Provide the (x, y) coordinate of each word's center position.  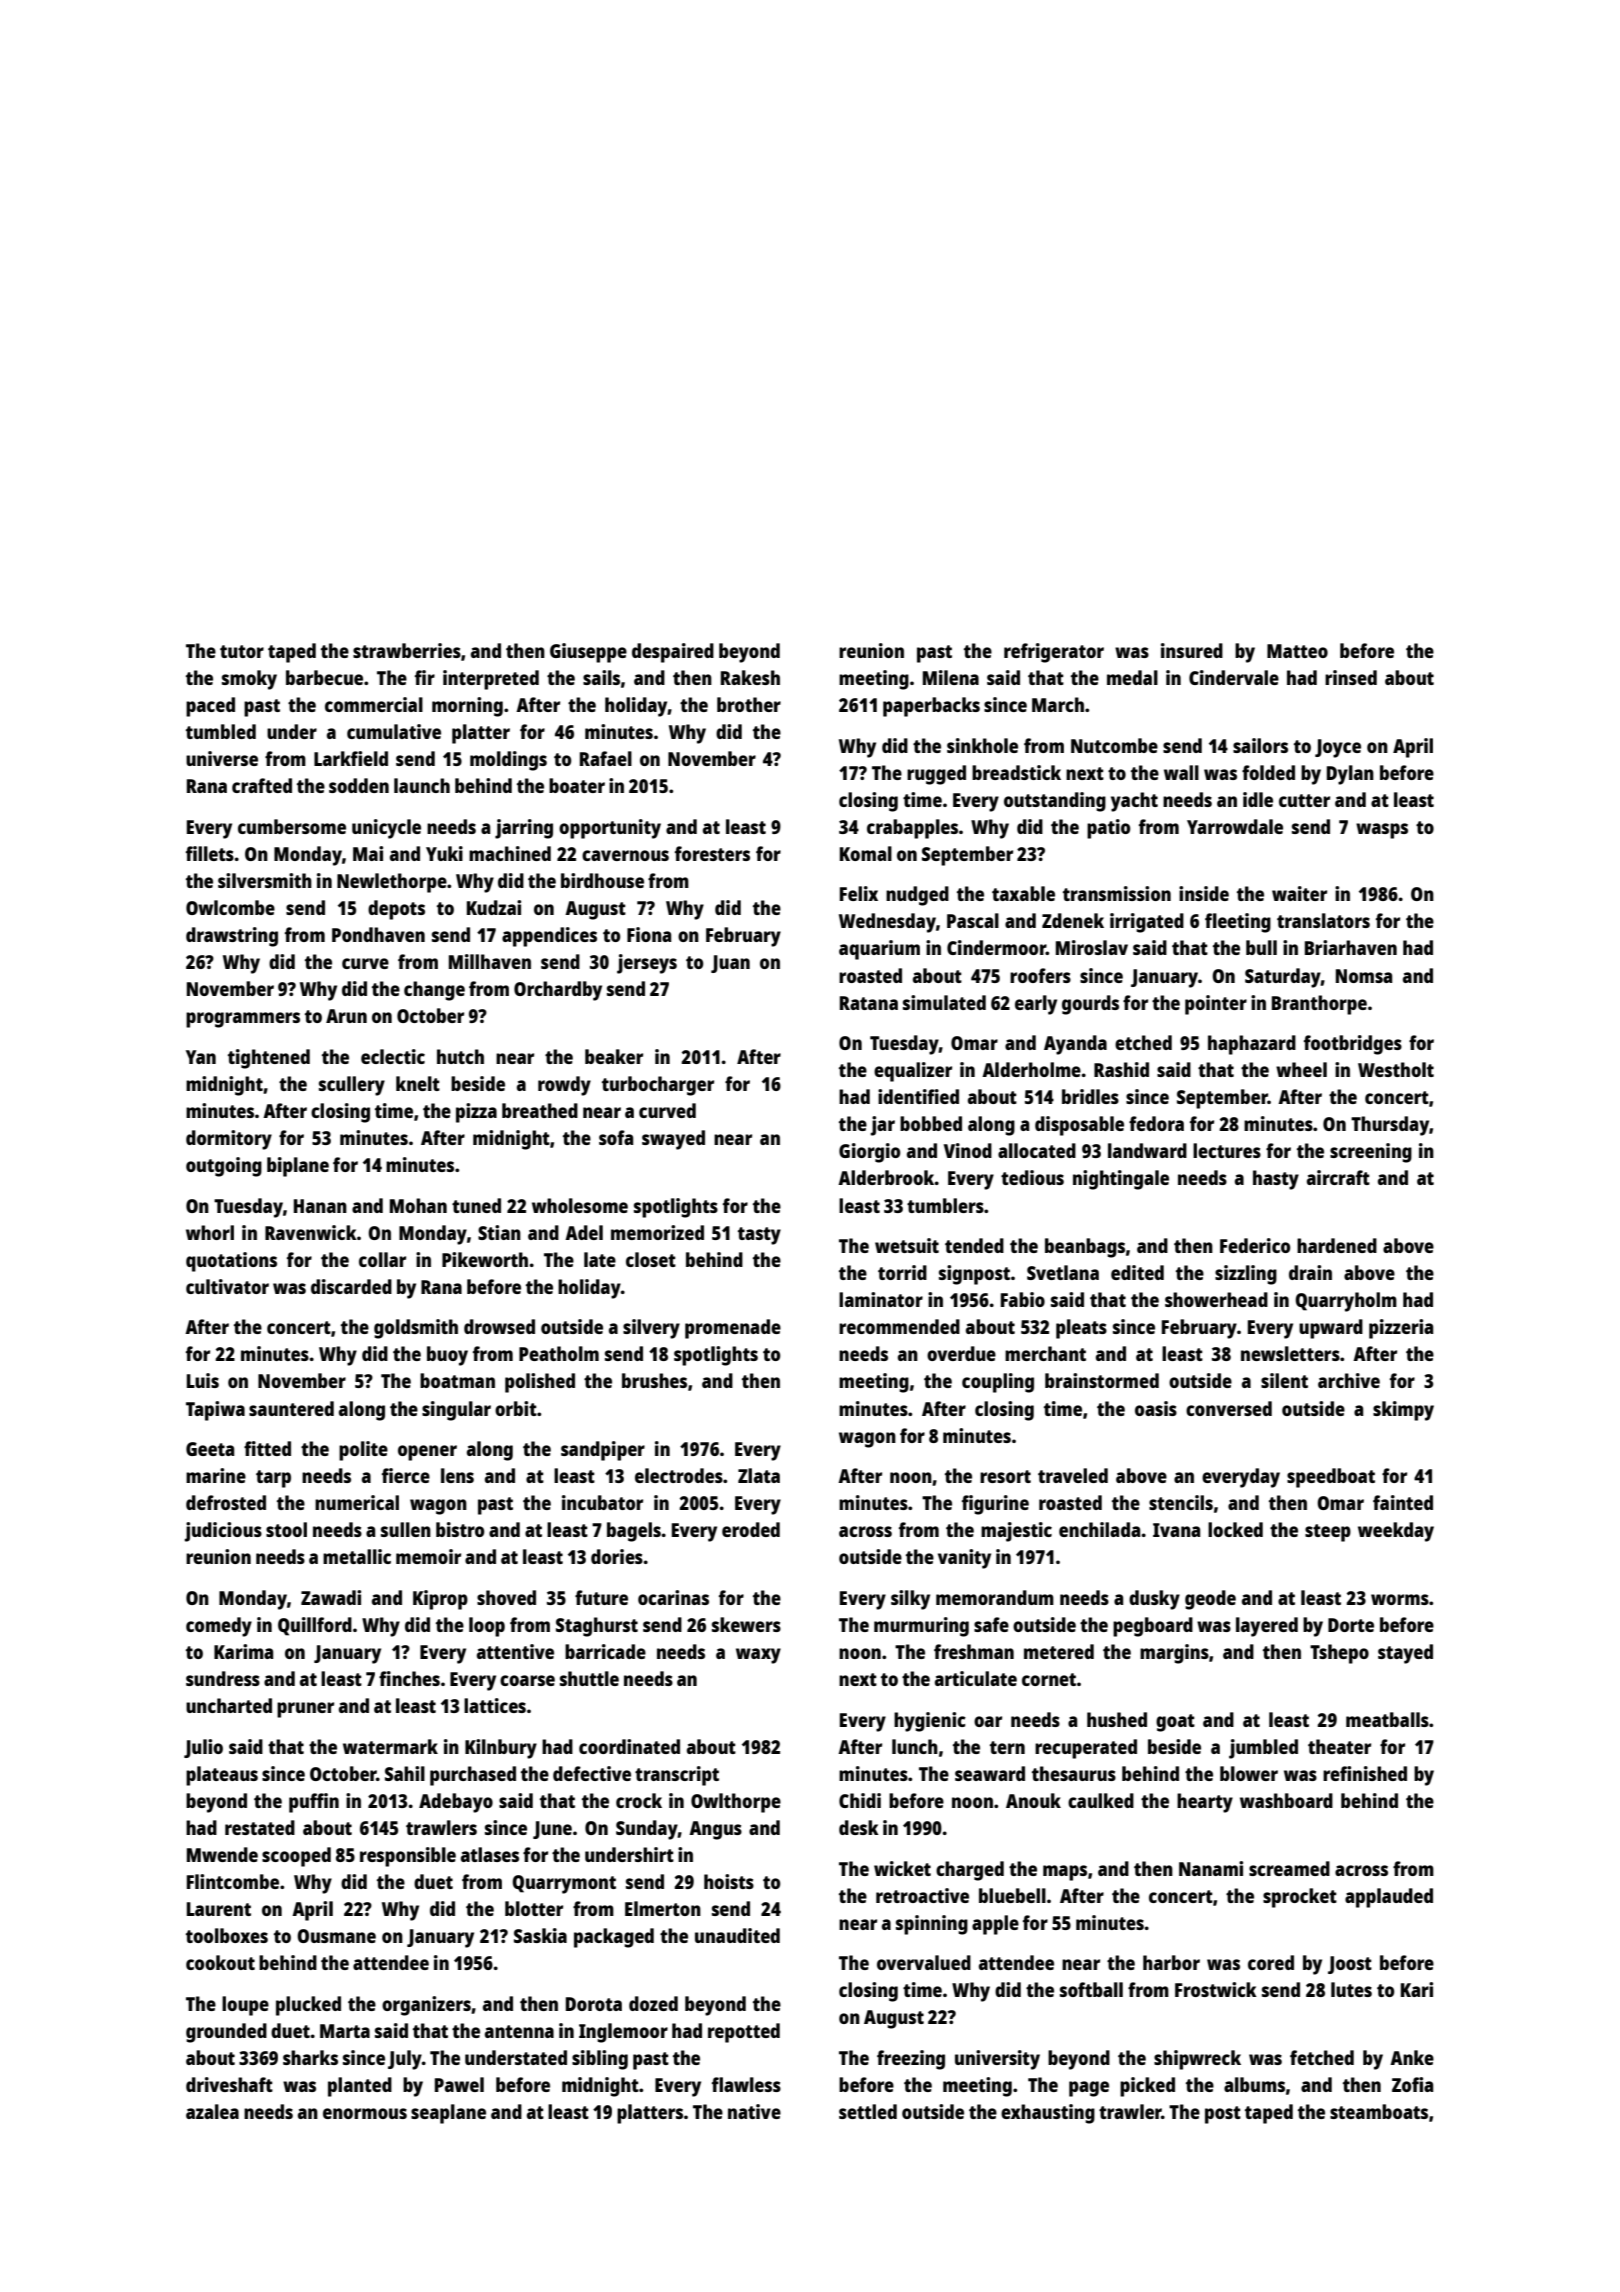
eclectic (393, 1056)
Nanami (1211, 1868)
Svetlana (1063, 1272)
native (754, 2111)
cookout (220, 1962)
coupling (998, 1383)
